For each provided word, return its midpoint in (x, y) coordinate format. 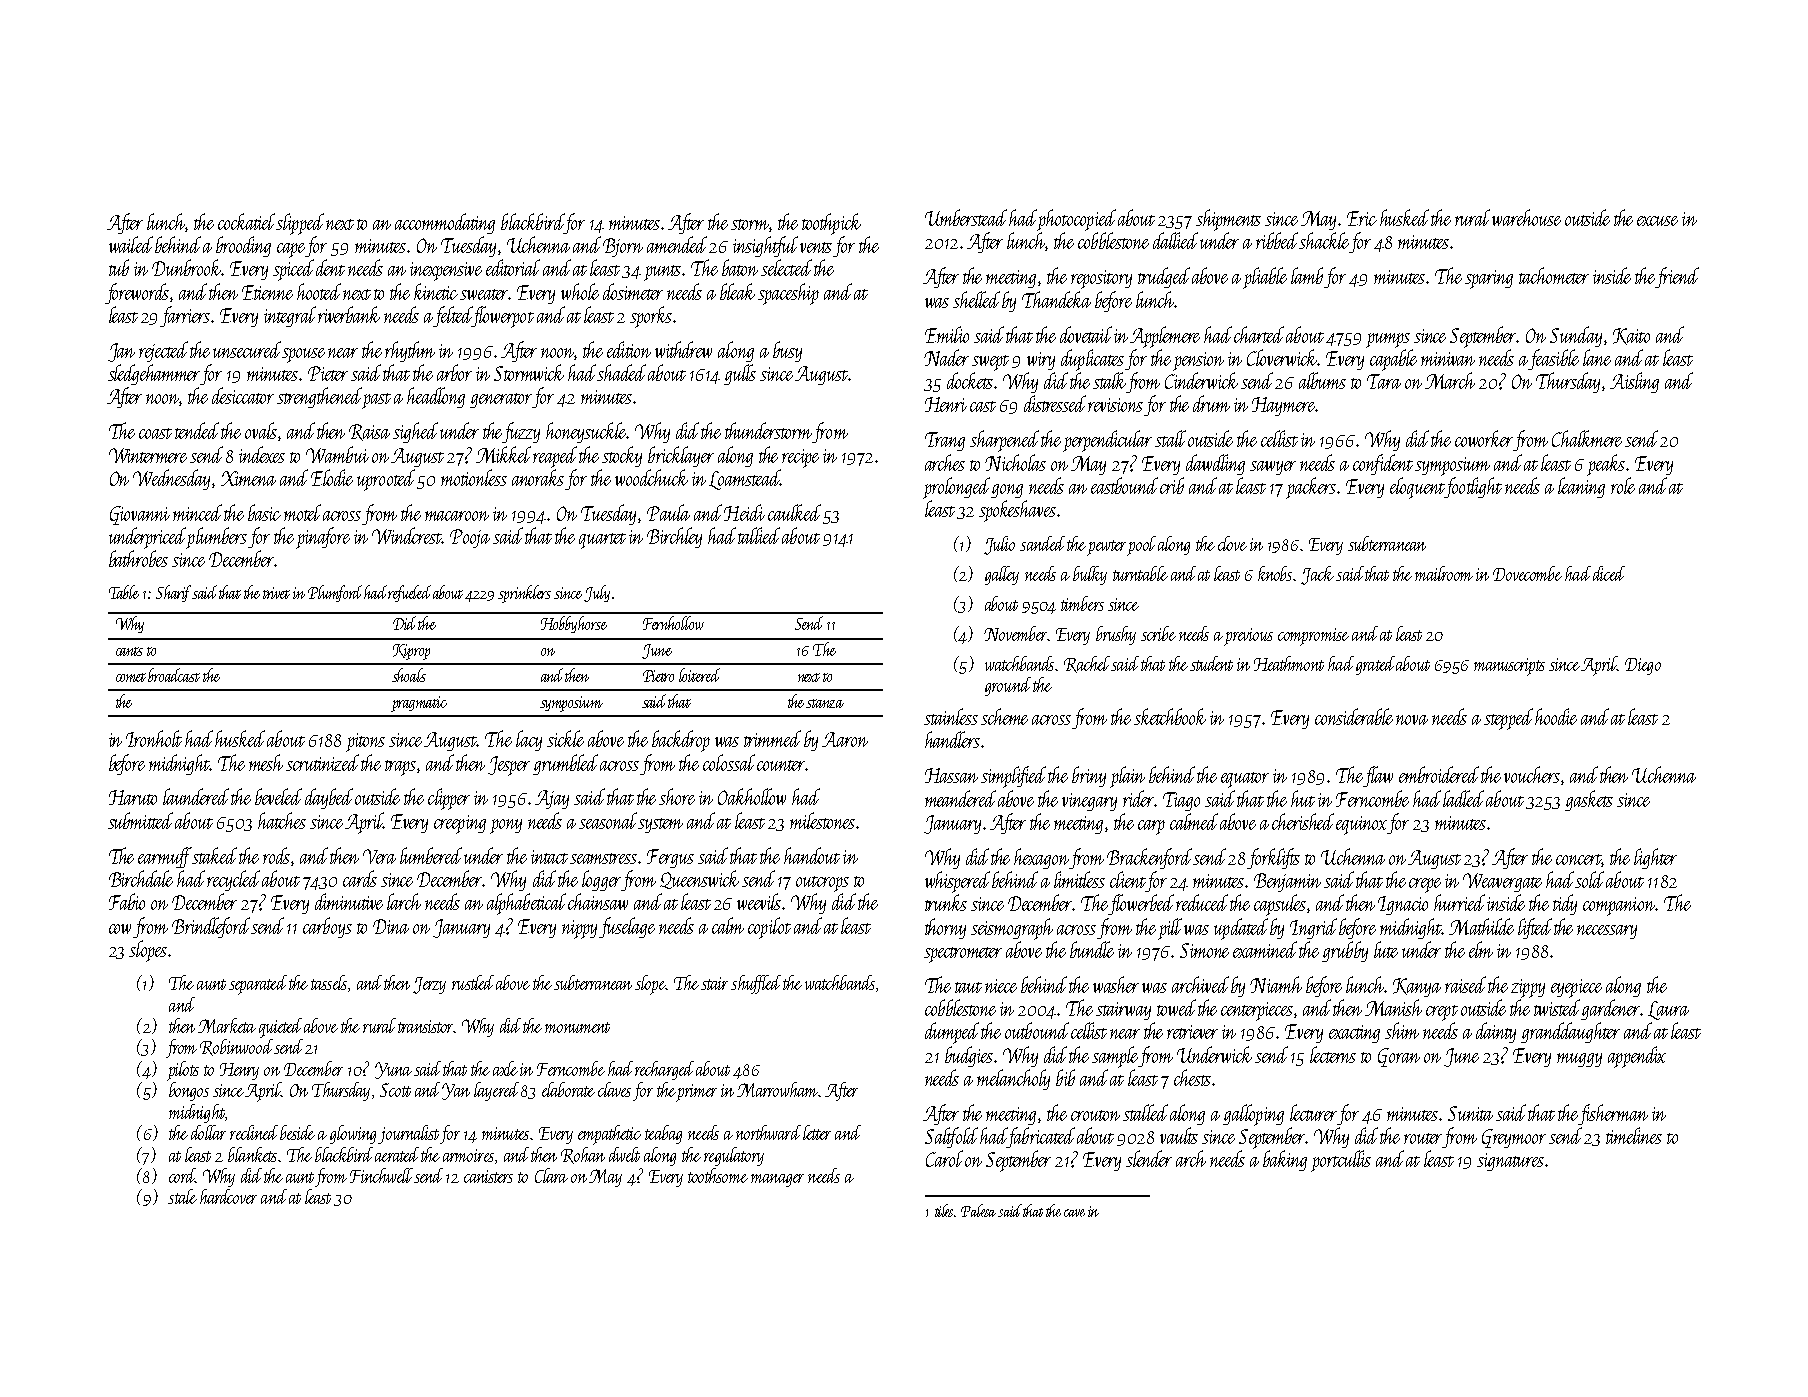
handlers (952, 739)
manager (777, 1180)
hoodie (1556, 716)
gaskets (1589, 800)
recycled (233, 880)
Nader (946, 357)
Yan (456, 1091)
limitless (1079, 879)
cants (129, 651)
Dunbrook (187, 267)
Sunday (1576, 336)
